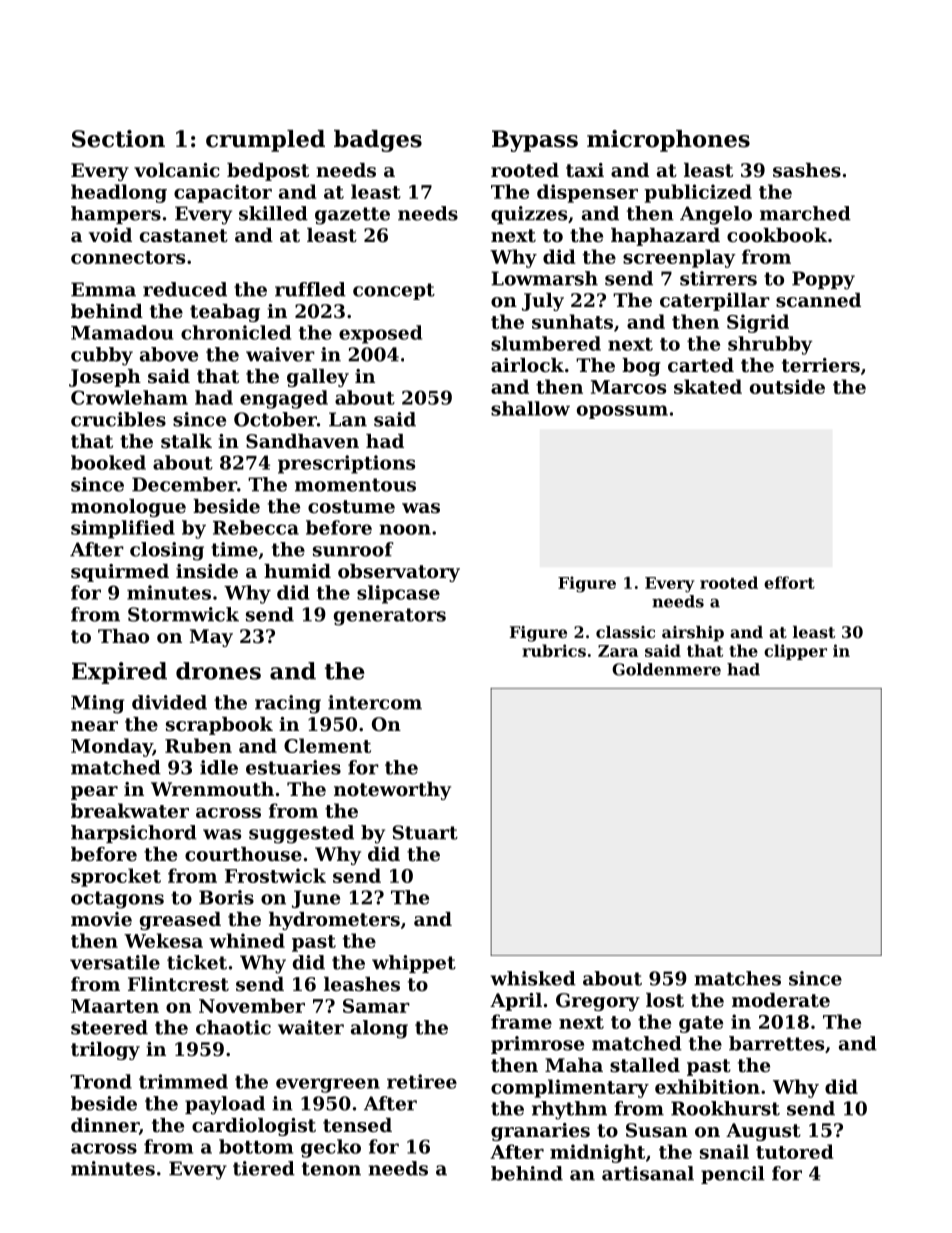 The width and height of the screenshot is (952, 1233). I want to click on sashes, so click(807, 170).
